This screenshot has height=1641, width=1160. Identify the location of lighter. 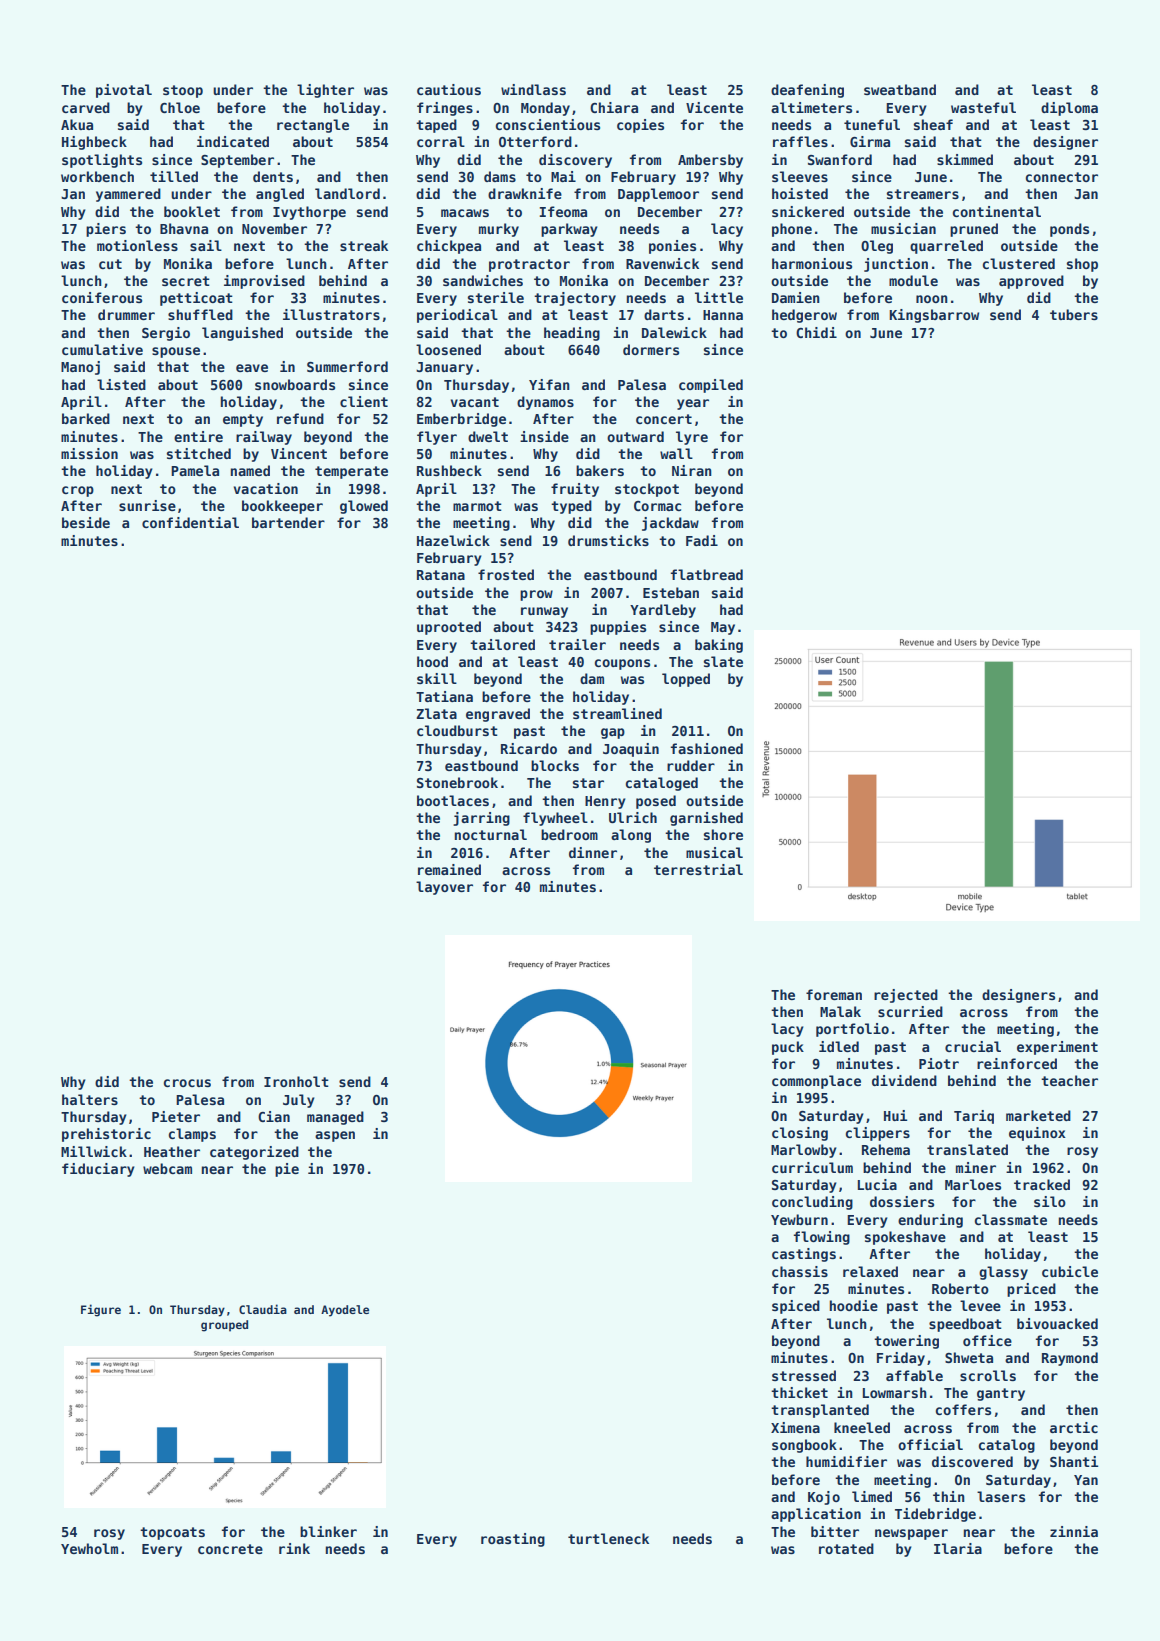
(325, 91).
